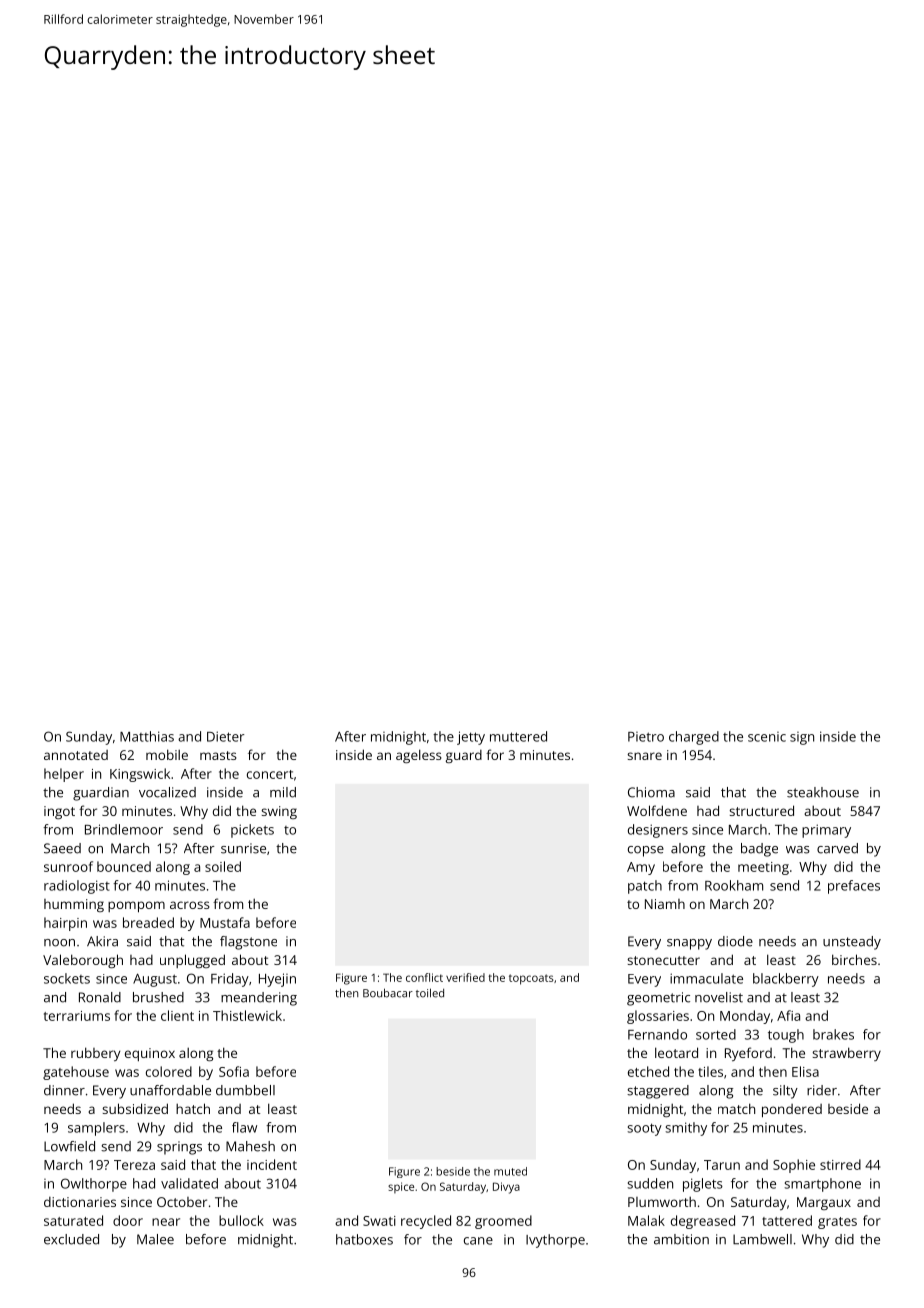  I want to click on spice, so click(401, 1187).
